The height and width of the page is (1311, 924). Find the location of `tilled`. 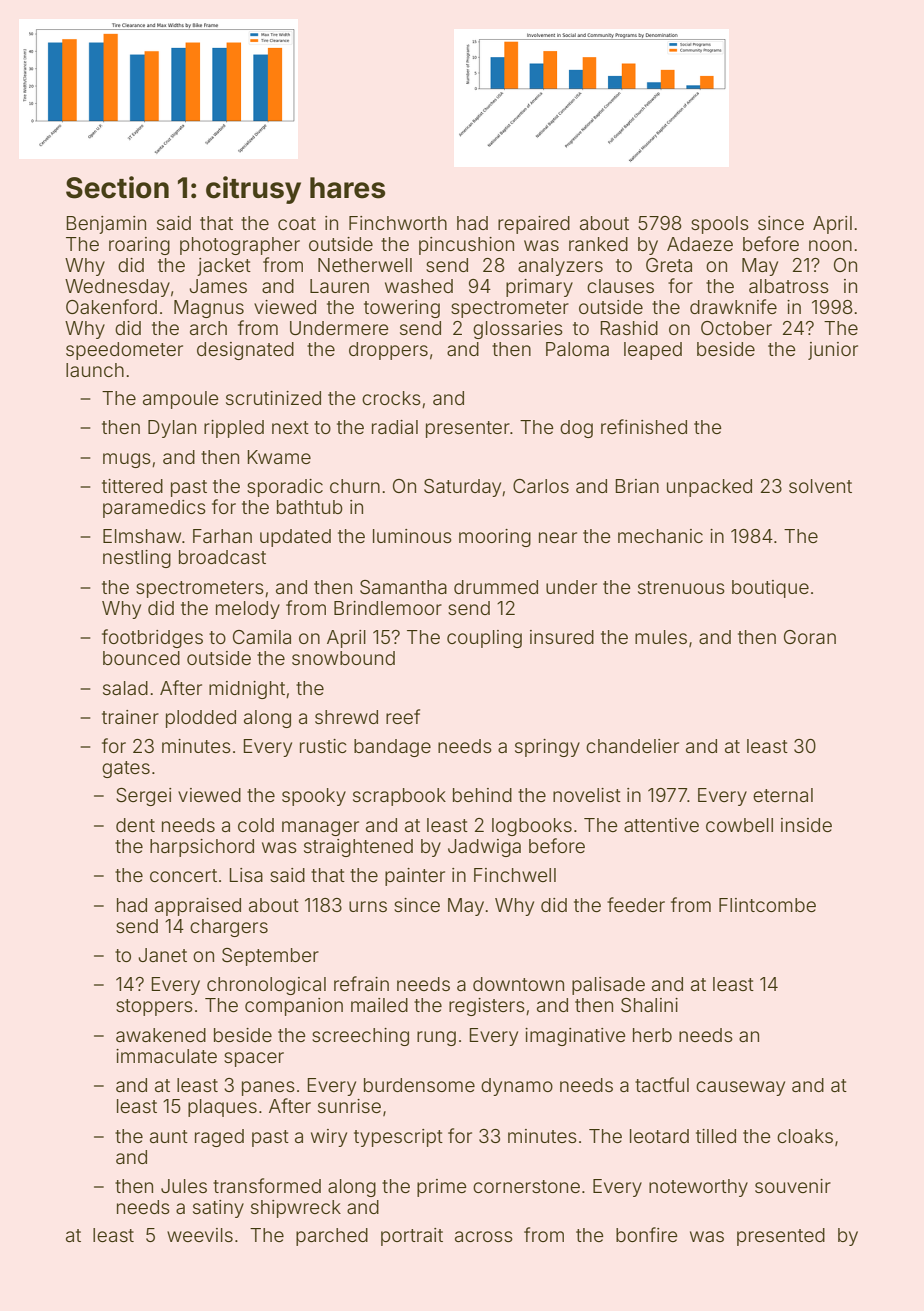

tilled is located at coordinates (716, 1136).
